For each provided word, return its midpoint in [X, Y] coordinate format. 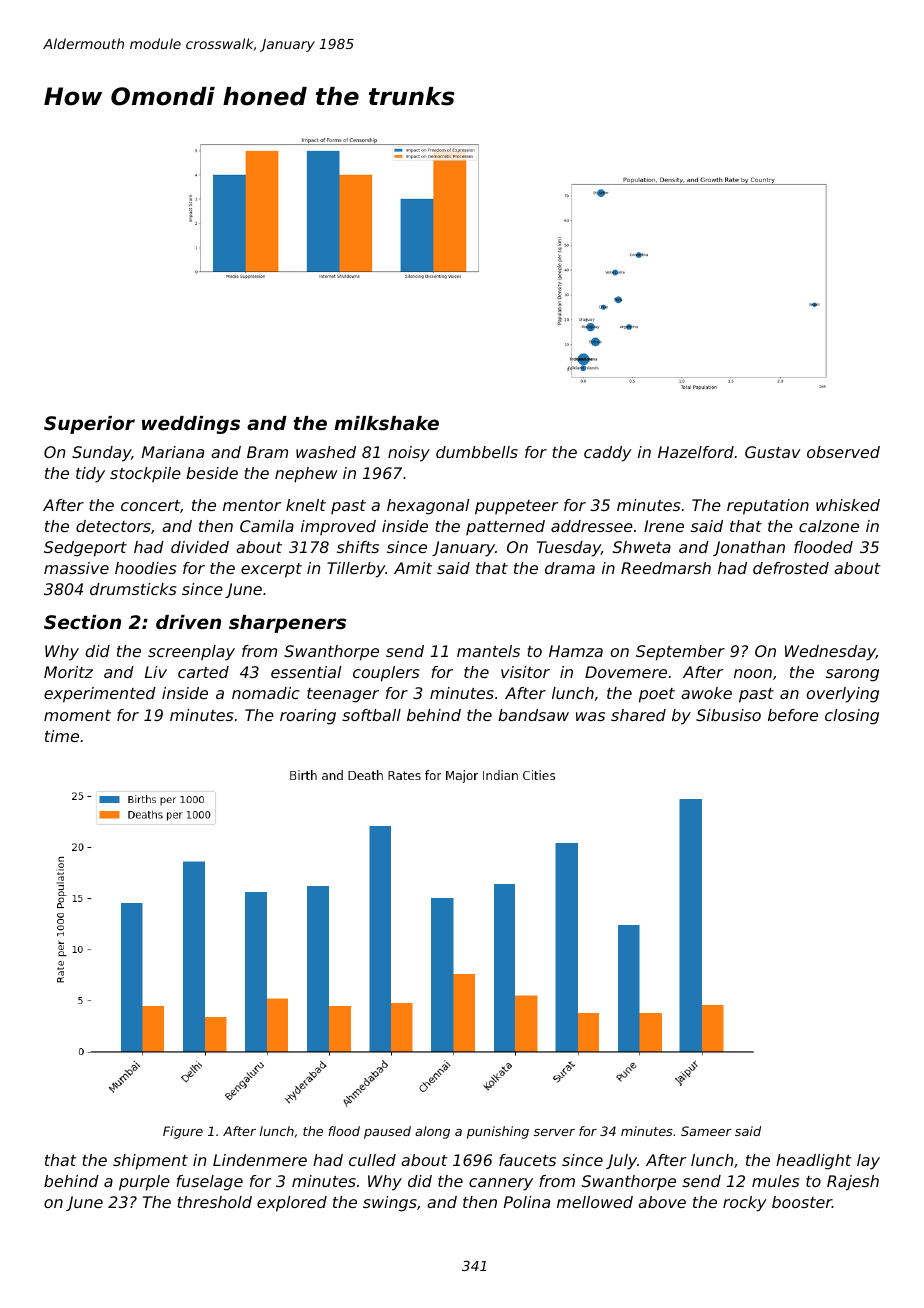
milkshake [386, 423]
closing [852, 717]
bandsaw [533, 715]
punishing [498, 1132]
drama [570, 568]
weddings [191, 425]
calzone [829, 526]
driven [188, 622]
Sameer [706, 1131]
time [62, 736]
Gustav [773, 452]
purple [144, 1183]
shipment [150, 1162]
